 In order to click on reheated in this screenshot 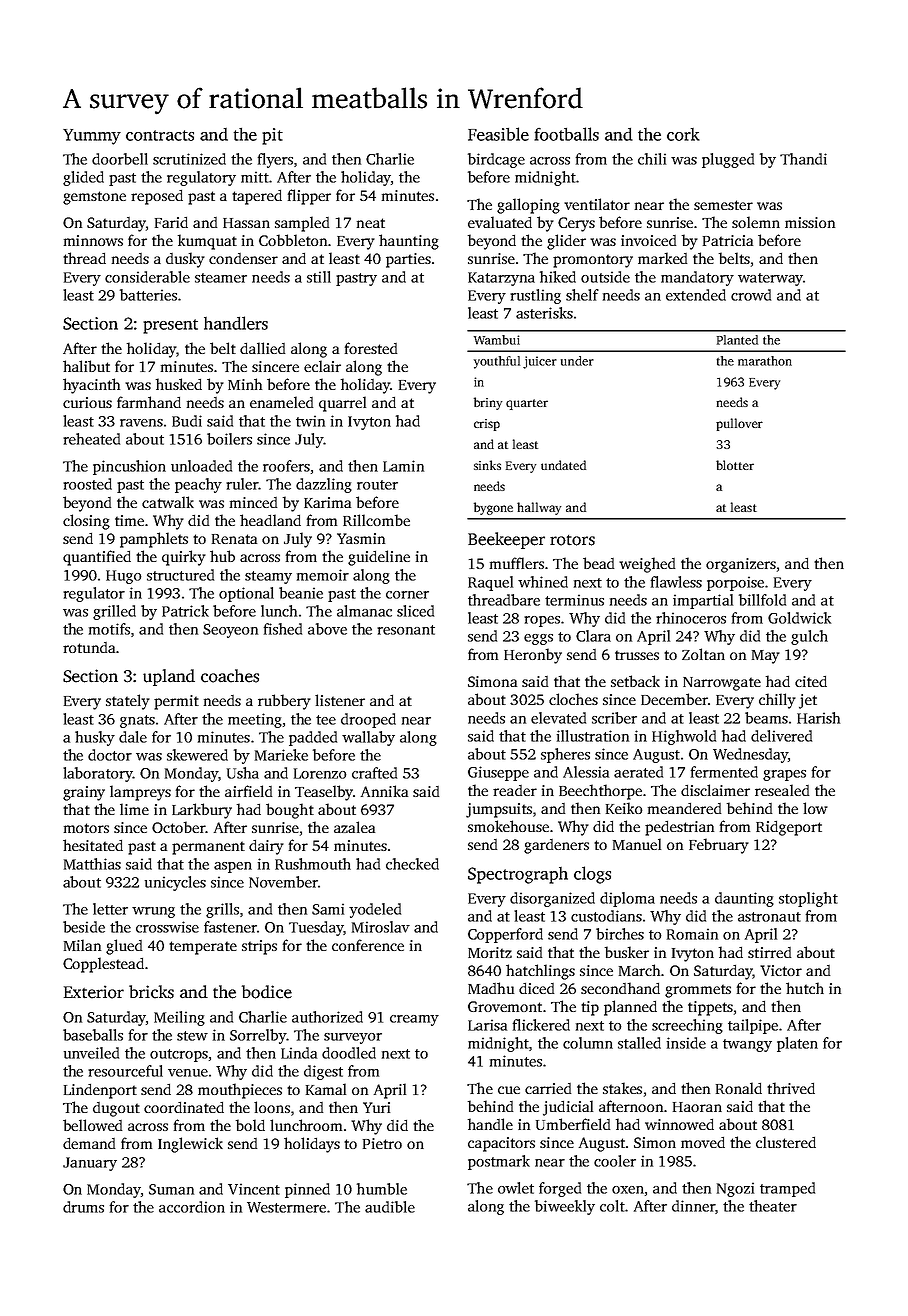, I will do `click(91, 439)`.
